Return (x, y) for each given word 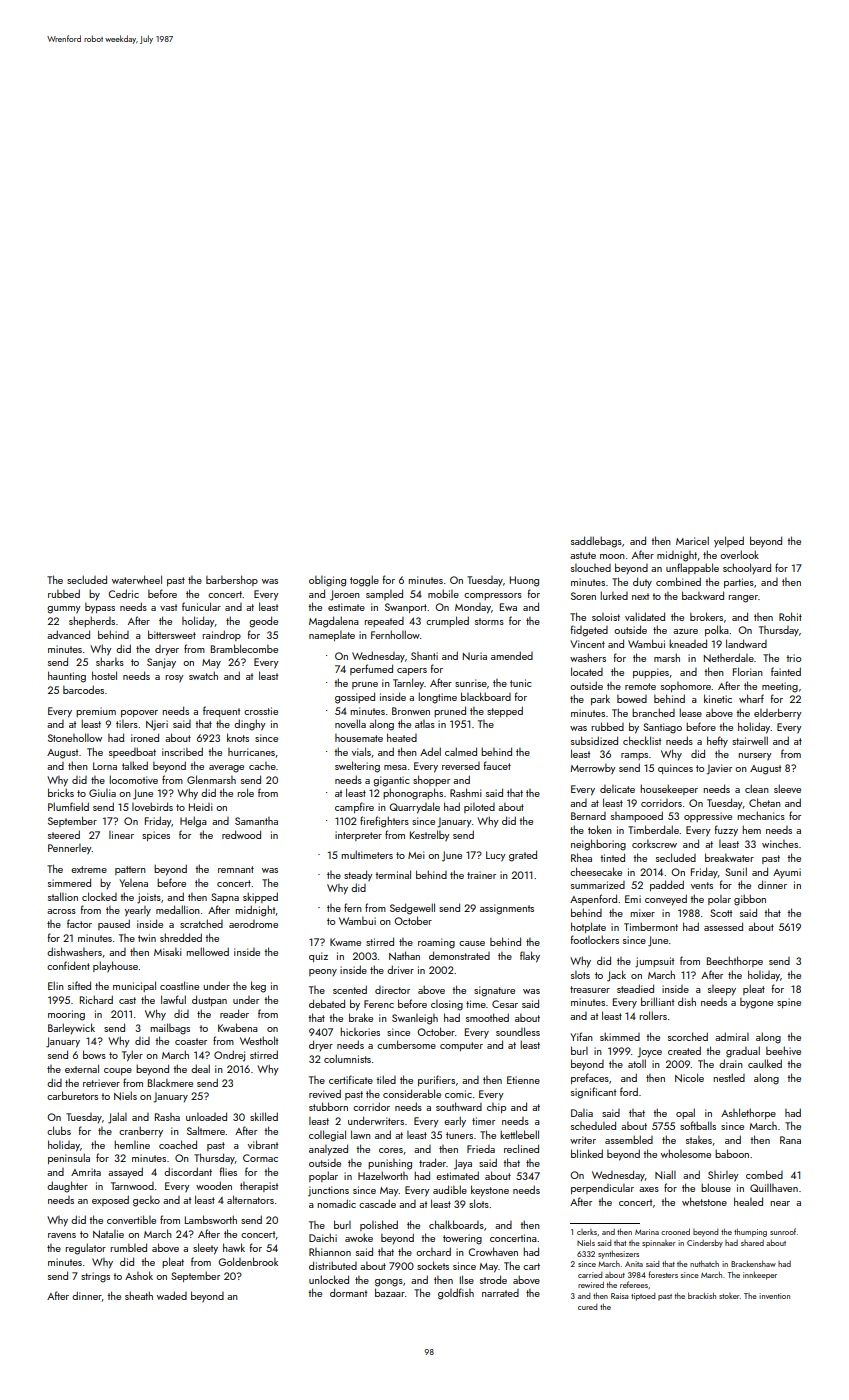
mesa (395, 767)
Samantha (256, 821)
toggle (364, 581)
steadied (635, 988)
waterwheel (137, 579)
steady (358, 876)
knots (238, 737)
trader (432, 1162)
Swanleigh (415, 1019)
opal (685, 1113)
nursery (755, 757)
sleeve (787, 788)
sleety (205, 1249)
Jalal (117, 1118)
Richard (96, 999)
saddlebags (596, 542)
